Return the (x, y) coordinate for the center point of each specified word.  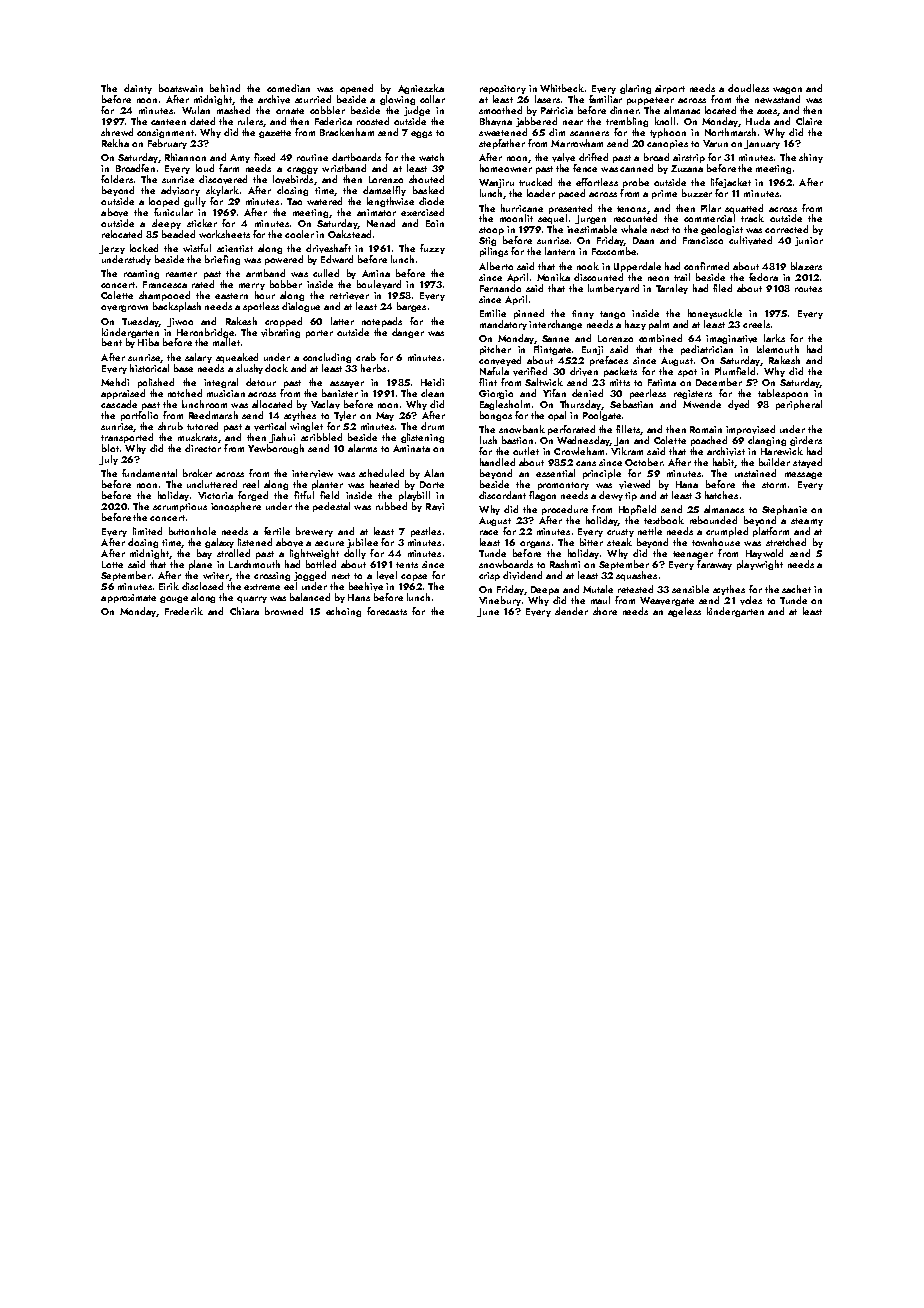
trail (682, 277)
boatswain (181, 88)
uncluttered (212, 484)
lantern (560, 251)
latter (342, 321)
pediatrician (707, 350)
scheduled (381, 473)
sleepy (166, 224)
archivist (726, 451)
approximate (128, 598)
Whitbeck (562, 88)
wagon (787, 90)
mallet (226, 342)
